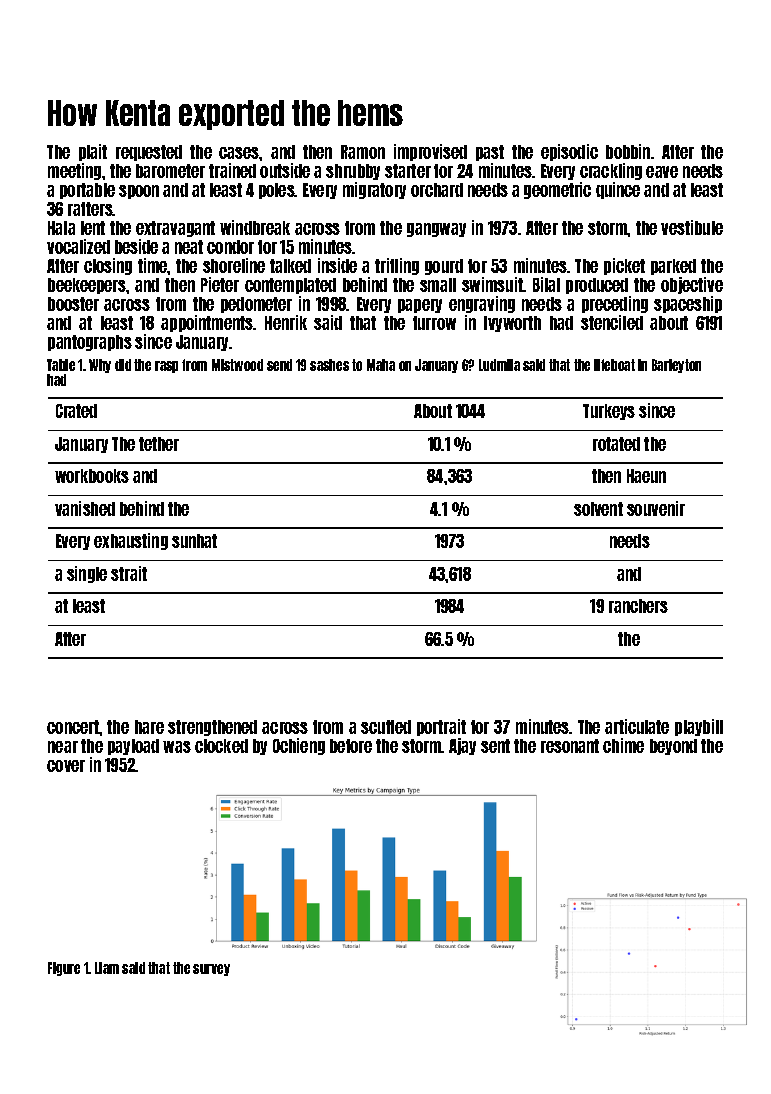 This screenshot has width=771, height=1094. Describe the element at coordinates (688, 304) in the screenshot. I see `spaceship` at that location.
